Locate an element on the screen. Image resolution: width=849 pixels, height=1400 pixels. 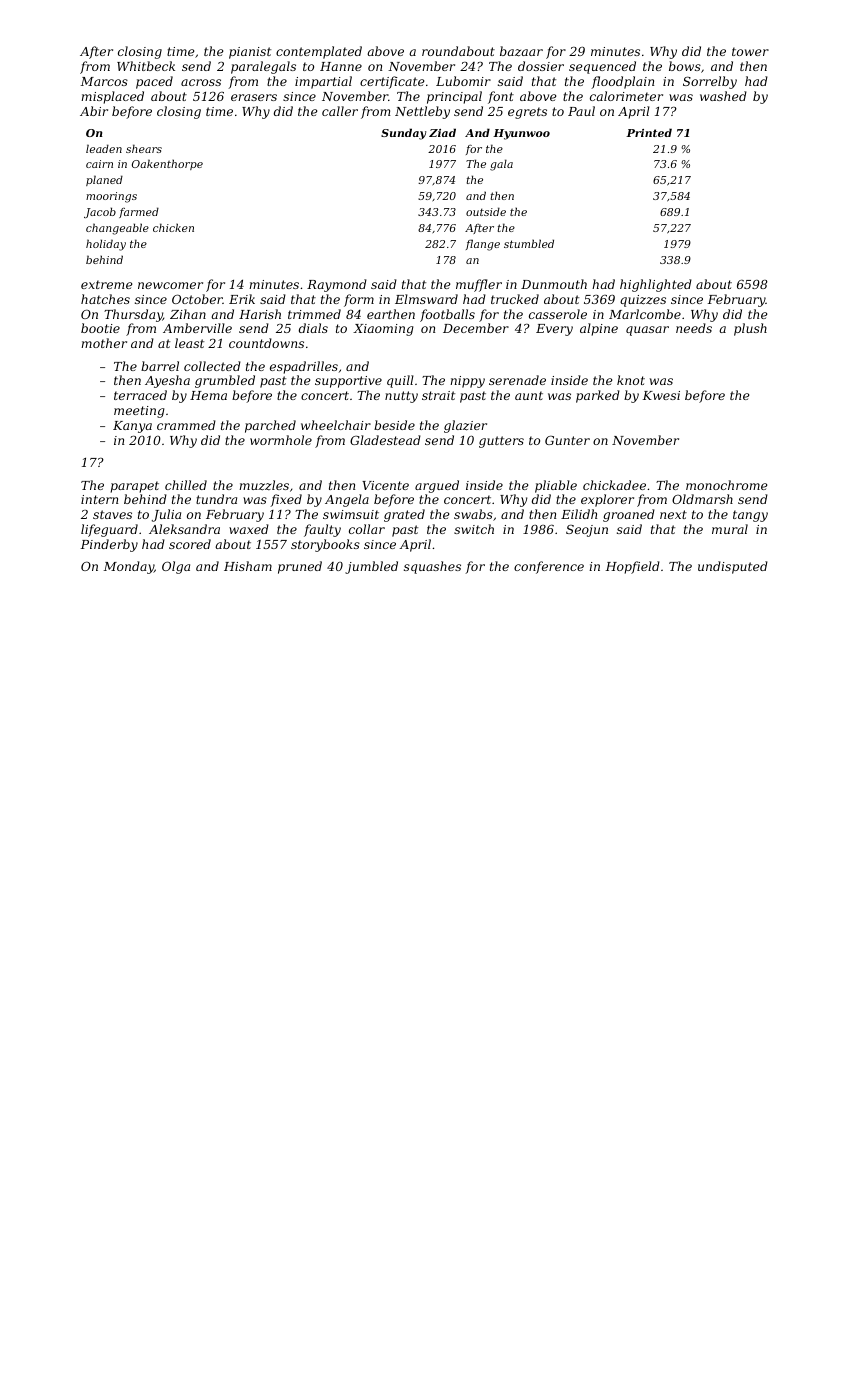
bazaar is located at coordinates (521, 51).
